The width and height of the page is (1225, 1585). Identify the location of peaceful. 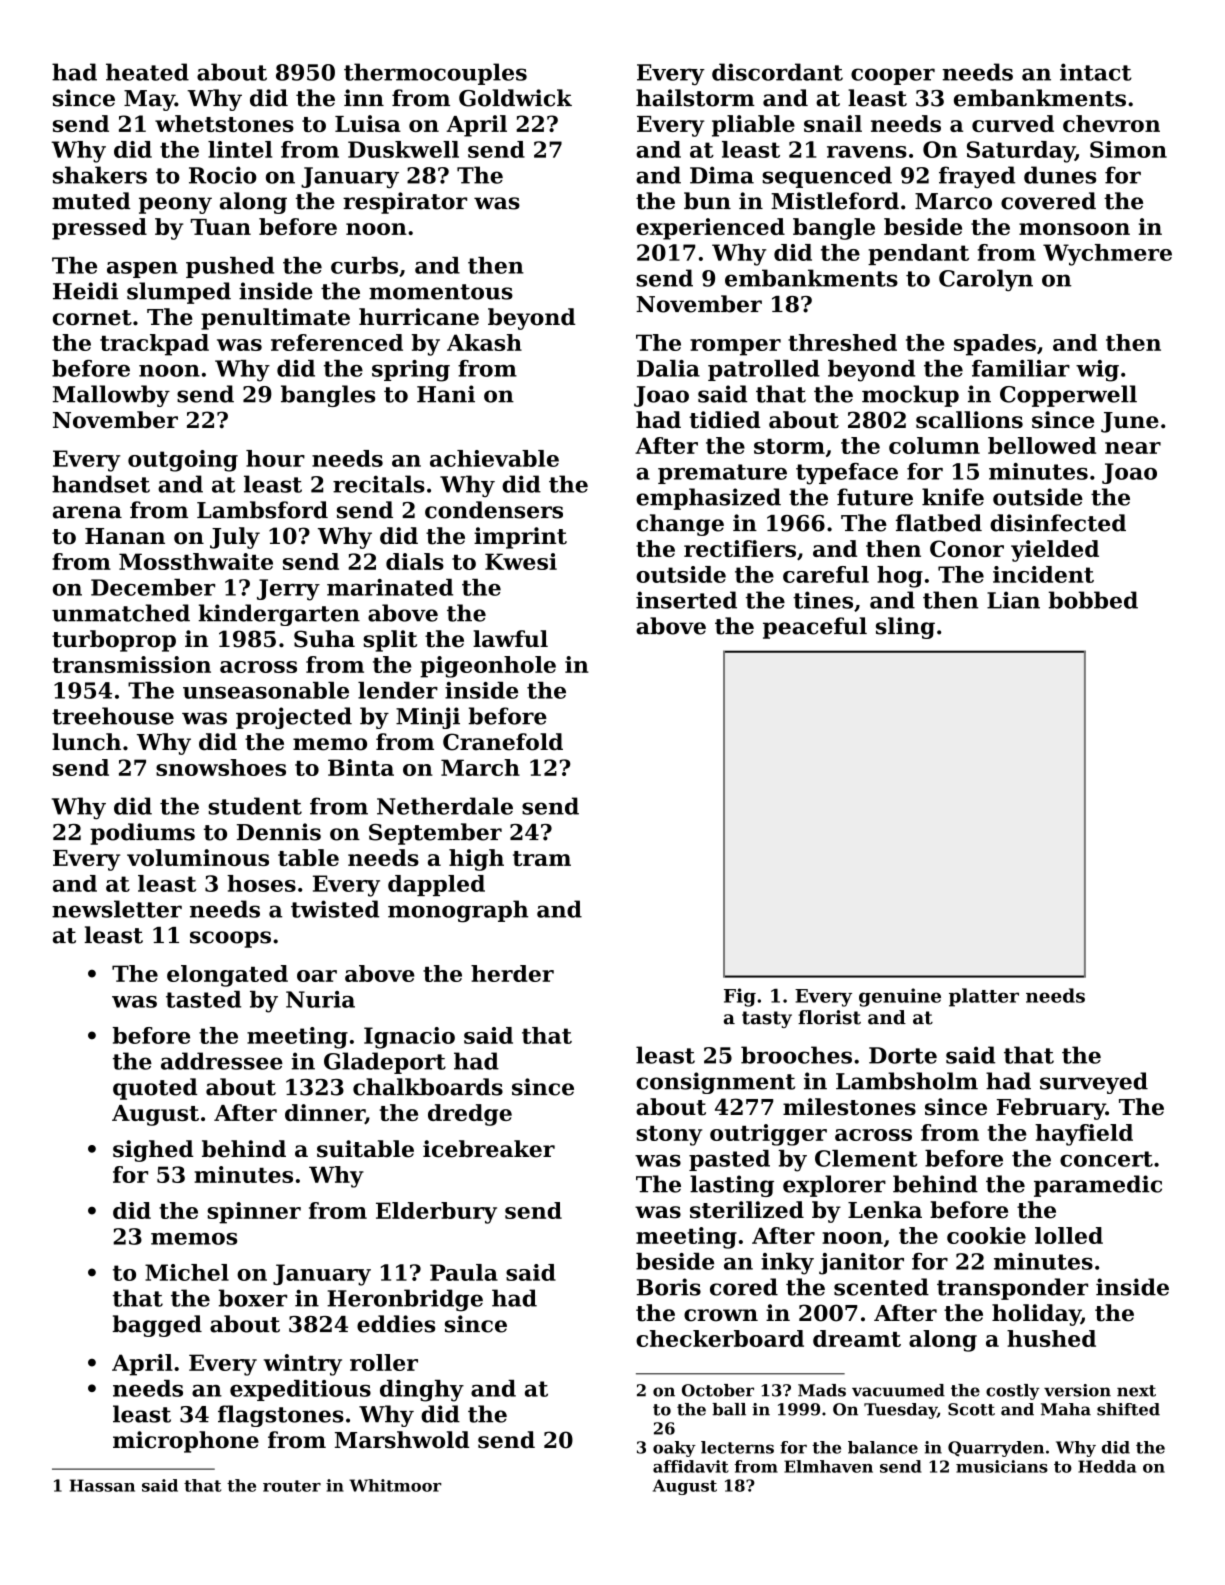
(815, 628).
